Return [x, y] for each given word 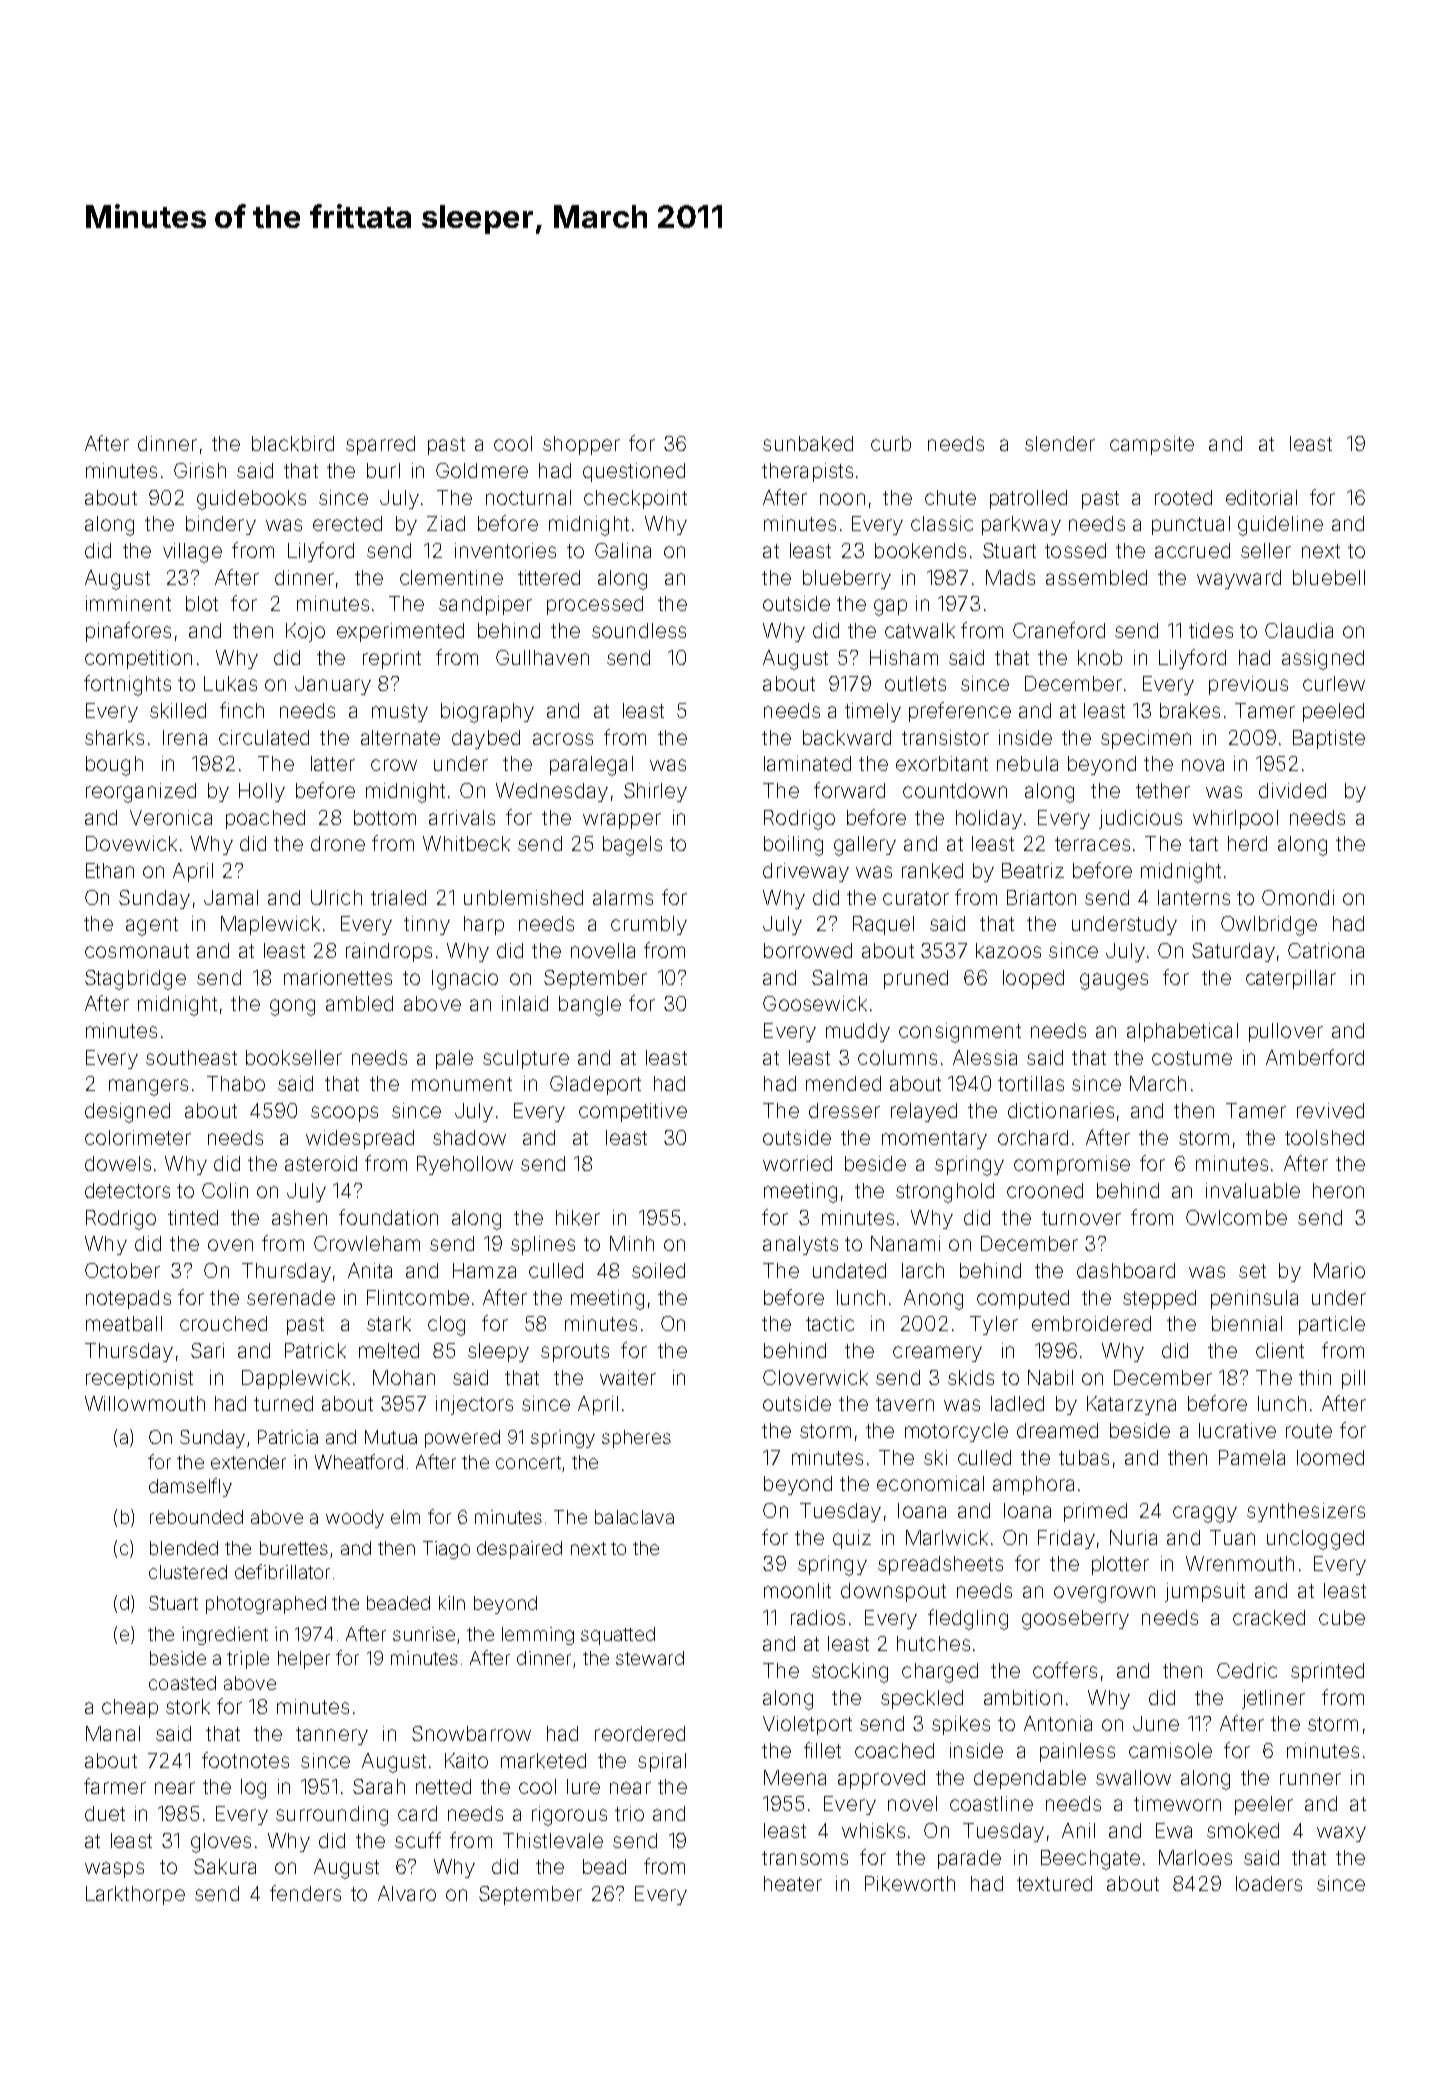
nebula [1027, 763]
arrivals [462, 817]
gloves [221, 1843]
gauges [1114, 981]
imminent [128, 603]
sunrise [424, 1634]
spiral [662, 1762]
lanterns [1194, 897]
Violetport [807, 1725]
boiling [793, 846]
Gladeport [595, 1085]
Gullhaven [542, 657]
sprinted [1327, 1672]
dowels [118, 1163]
